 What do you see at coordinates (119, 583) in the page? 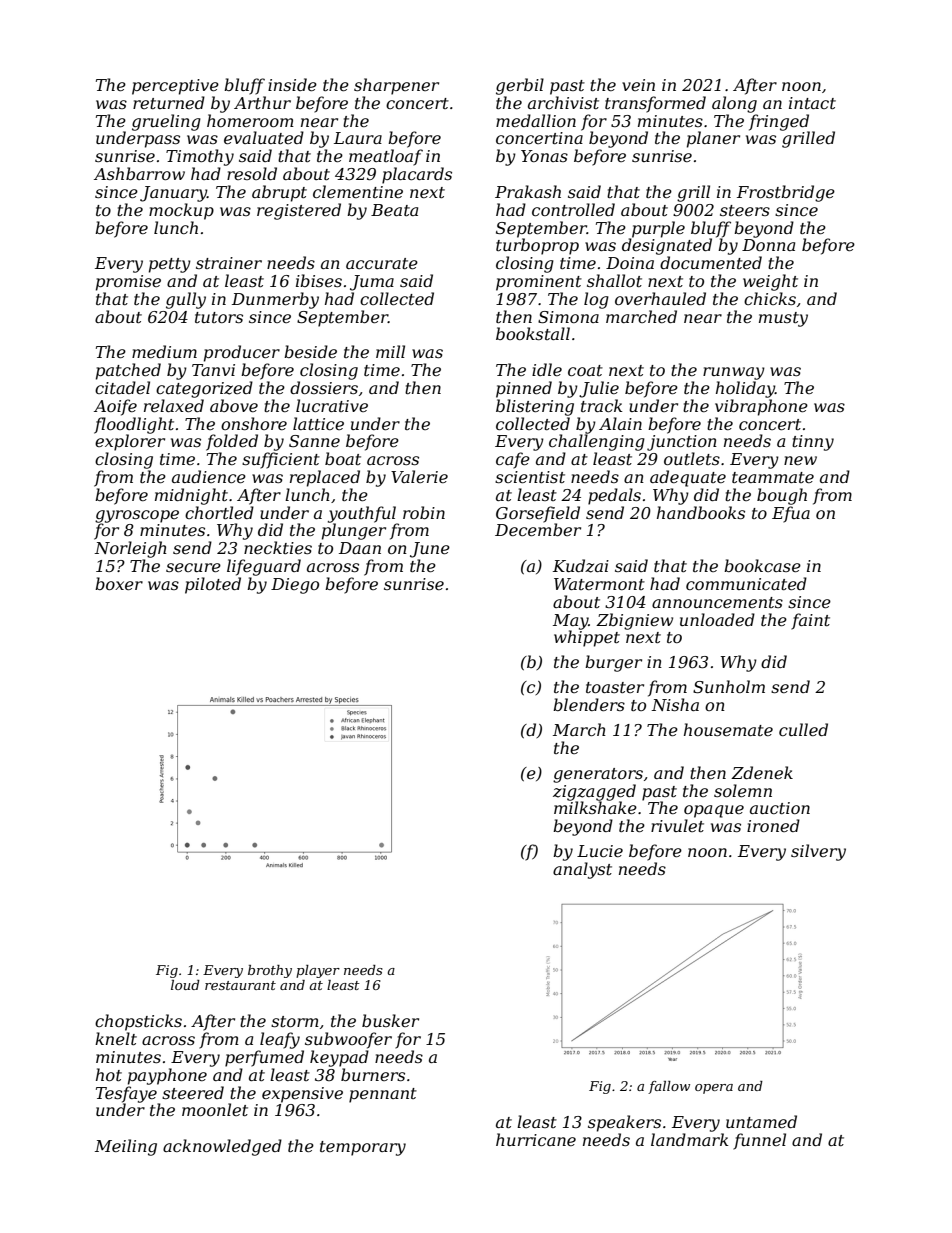
I see `boxer` at bounding box center [119, 583].
